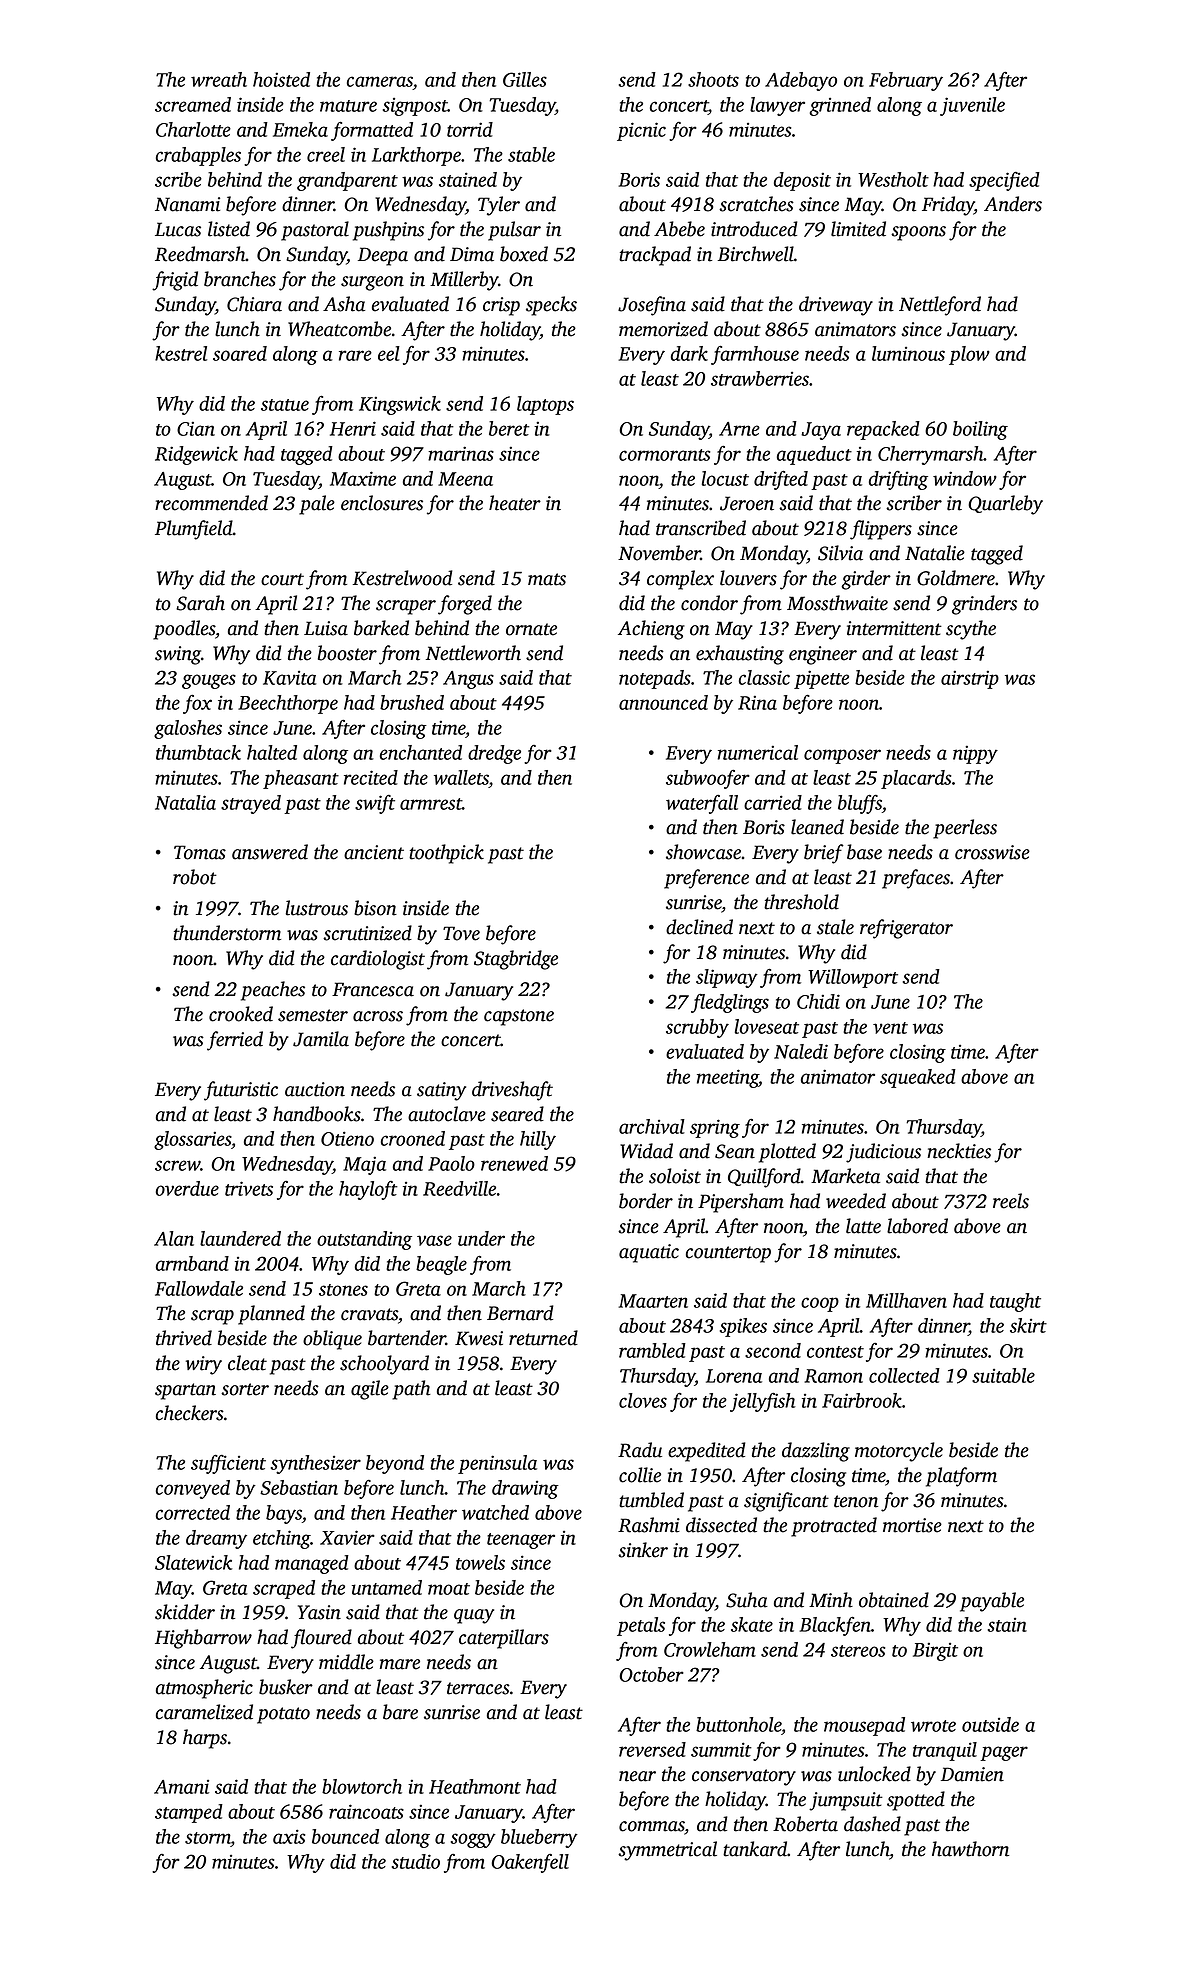 The image size is (1201, 1978). Describe the element at coordinates (918, 233) in the screenshot. I see `spoons` at that location.
